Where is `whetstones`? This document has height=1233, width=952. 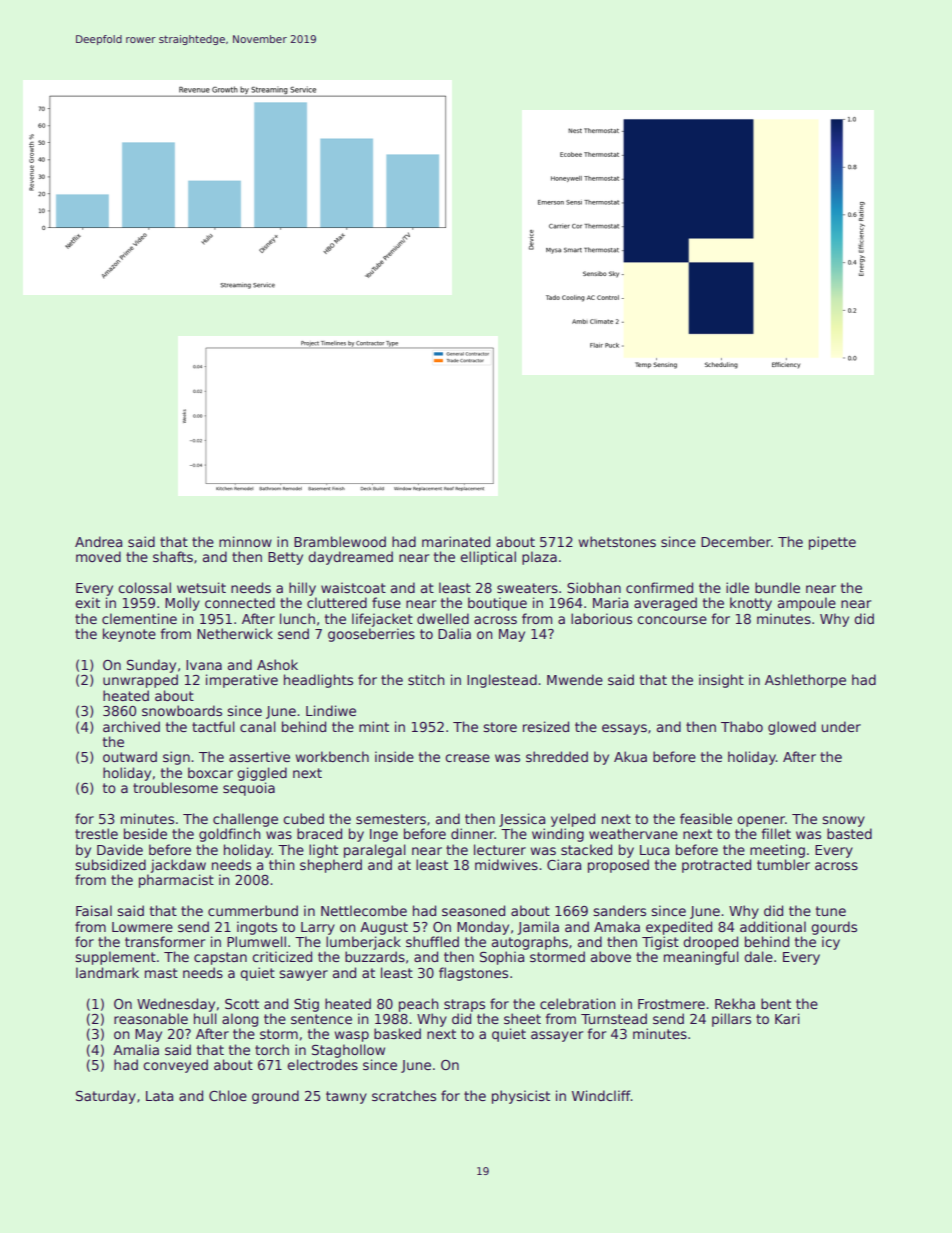 whetstones is located at coordinates (617, 541).
